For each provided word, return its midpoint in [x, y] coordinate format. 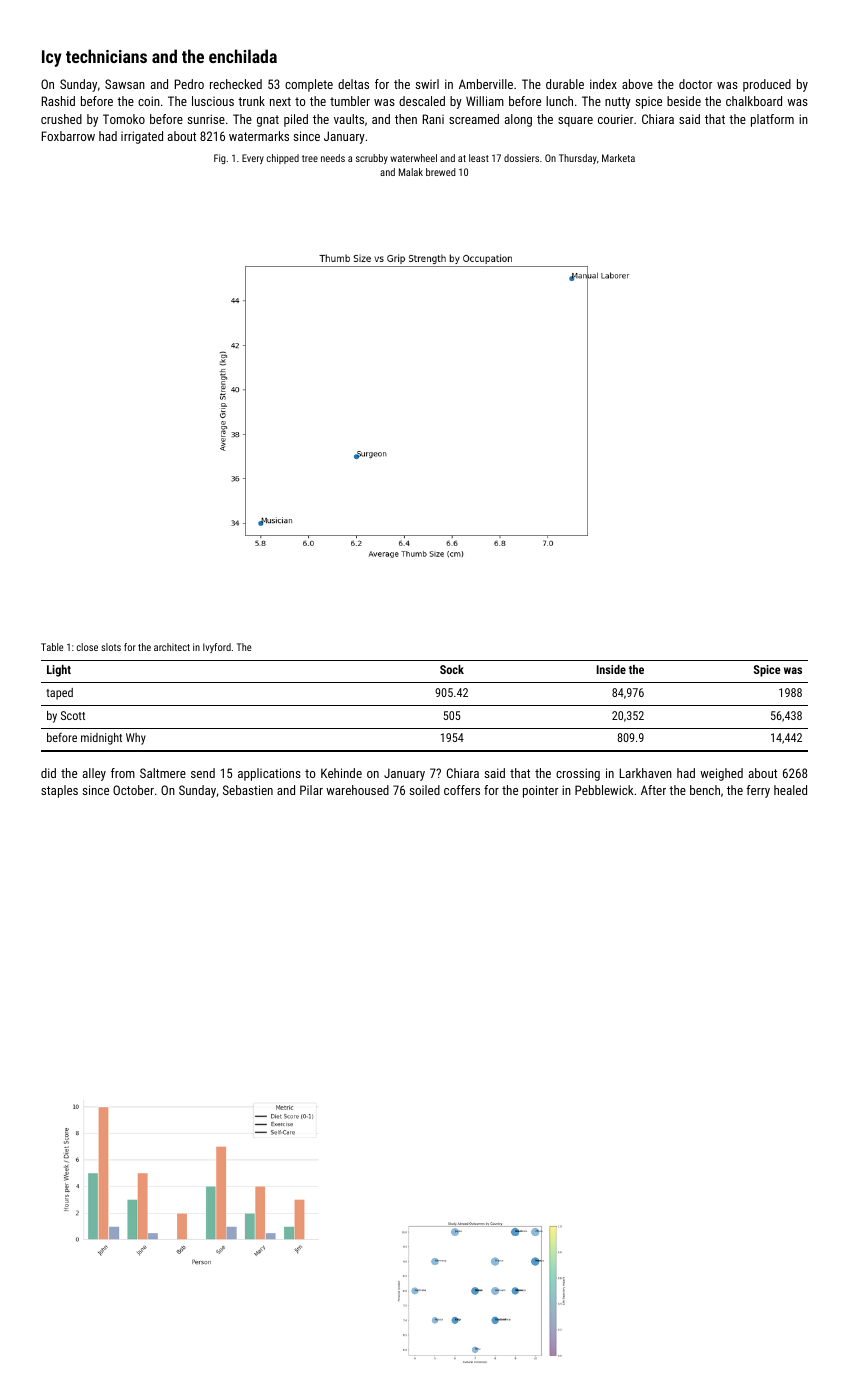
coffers [462, 790]
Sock [452, 669]
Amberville [486, 84]
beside [684, 101]
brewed [441, 172]
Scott [73, 715]
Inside [611, 669]
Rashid [58, 101]
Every [253, 159]
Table [52, 647]
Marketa [618, 158]
